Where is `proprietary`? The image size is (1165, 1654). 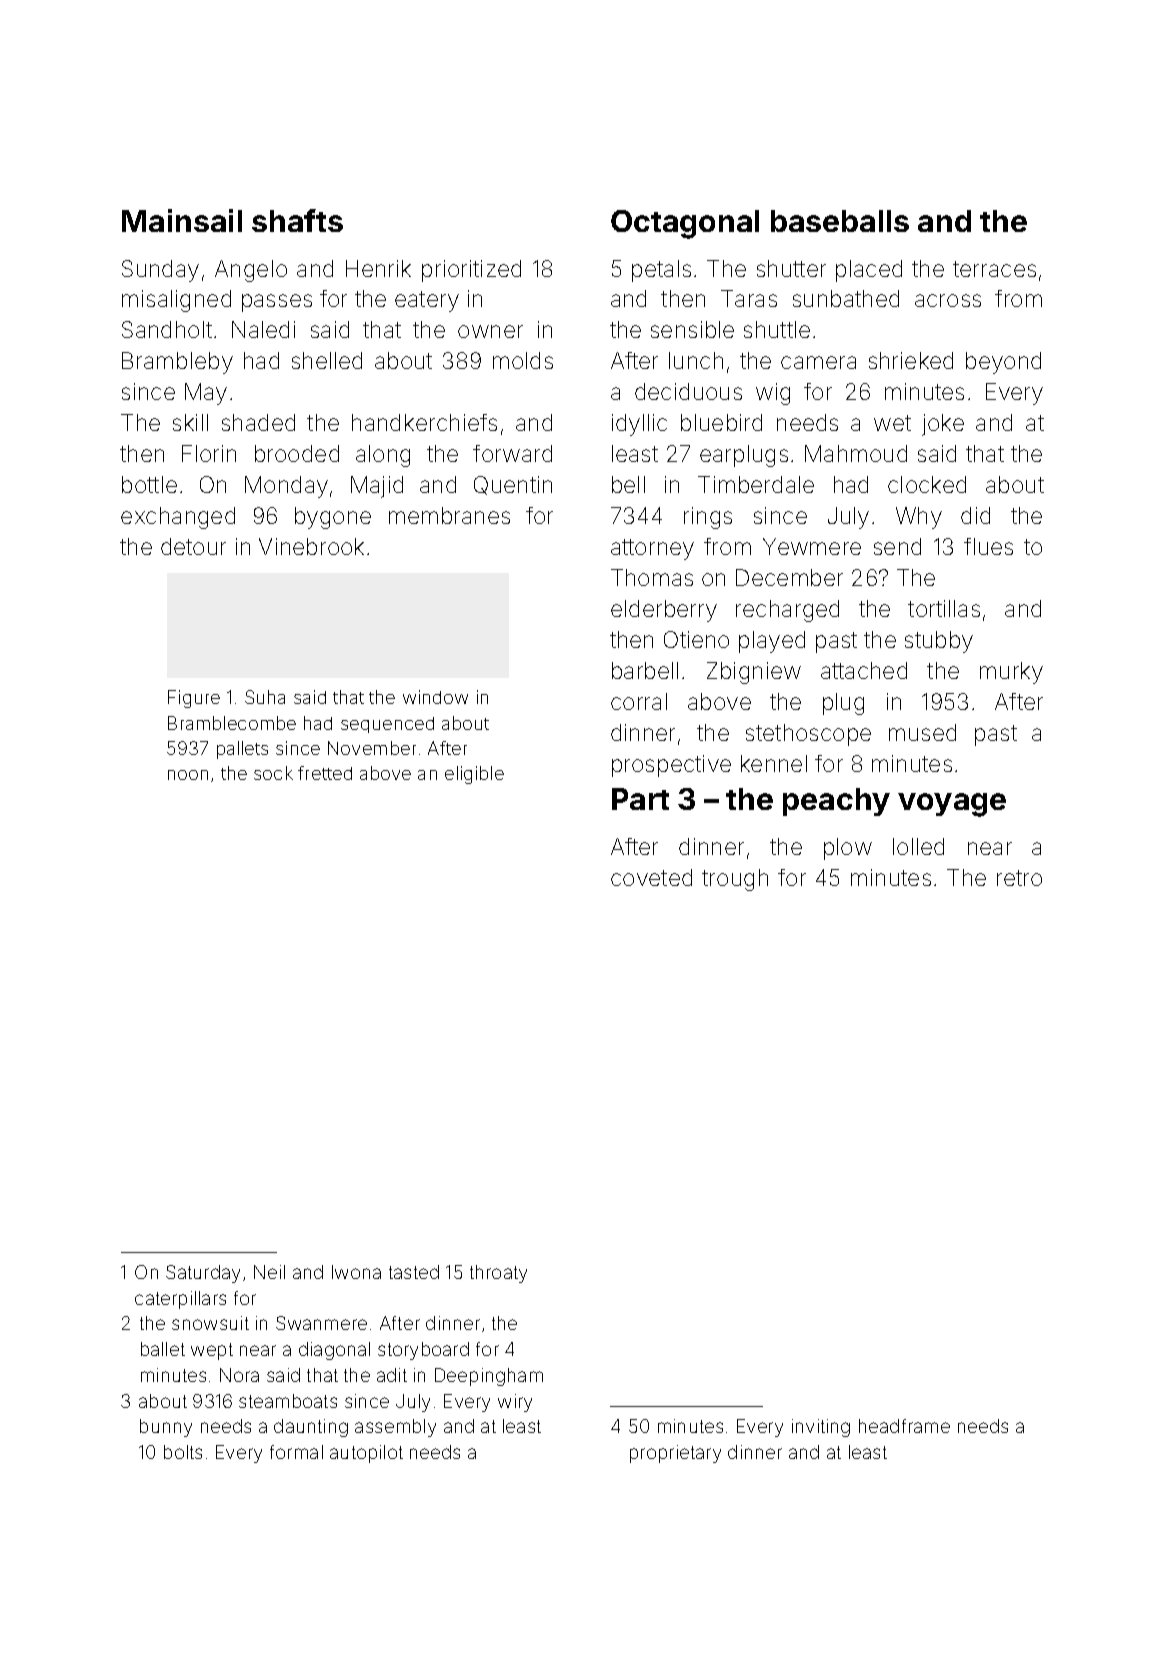
proprietary is located at coordinates (675, 1454).
